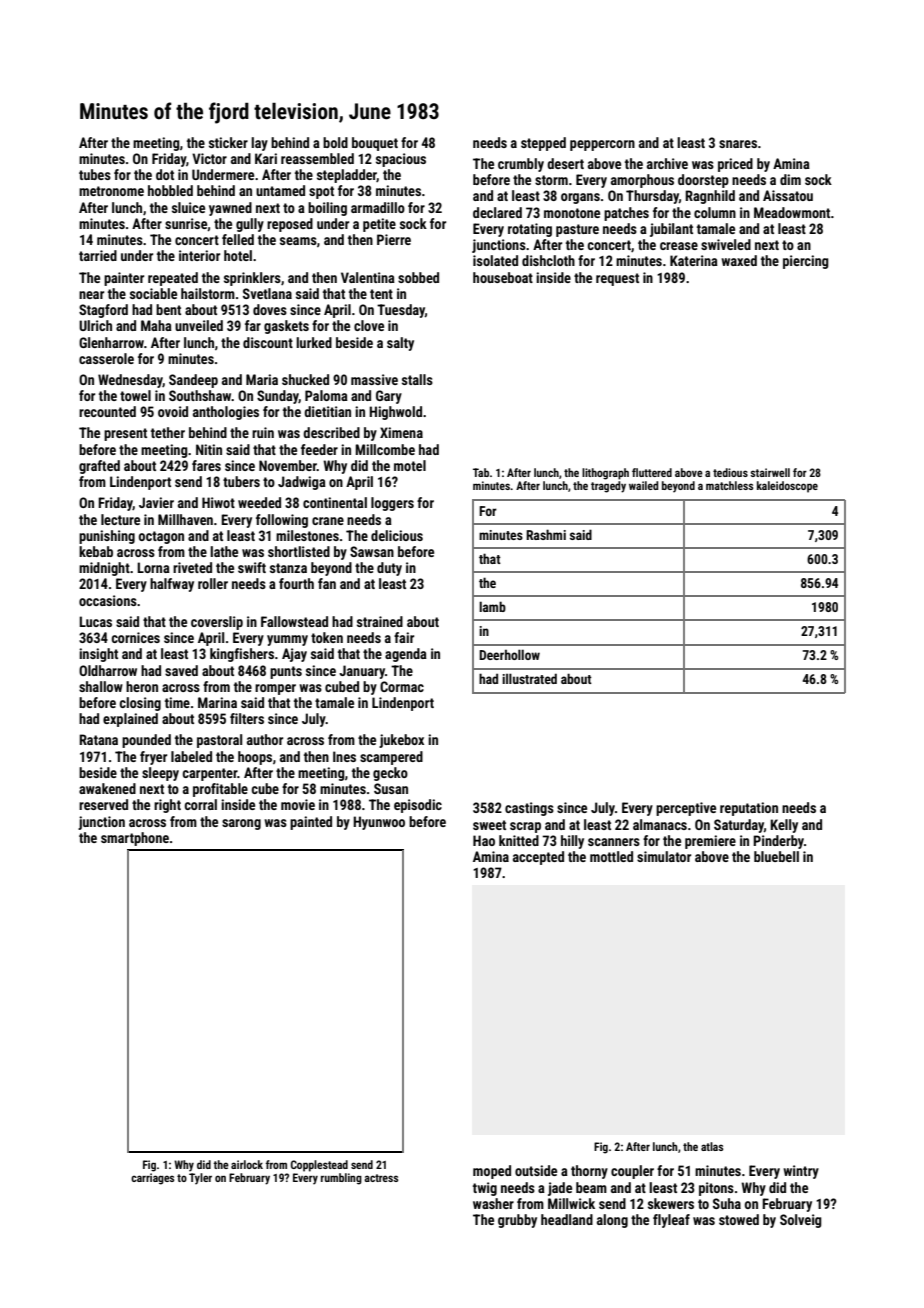  I want to click on Hyunwoo, so click(379, 823).
